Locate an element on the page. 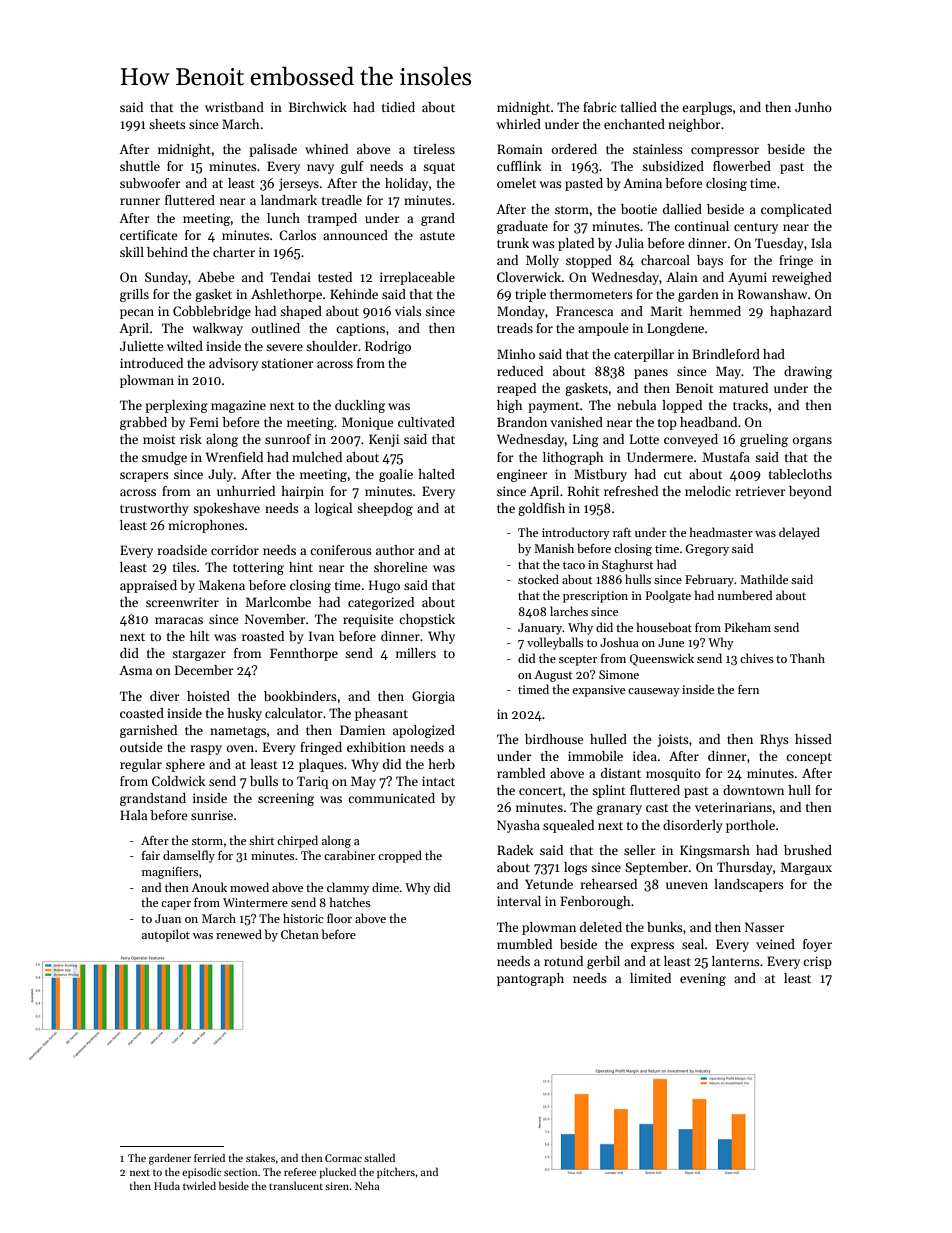  chopstick is located at coordinates (427, 620).
